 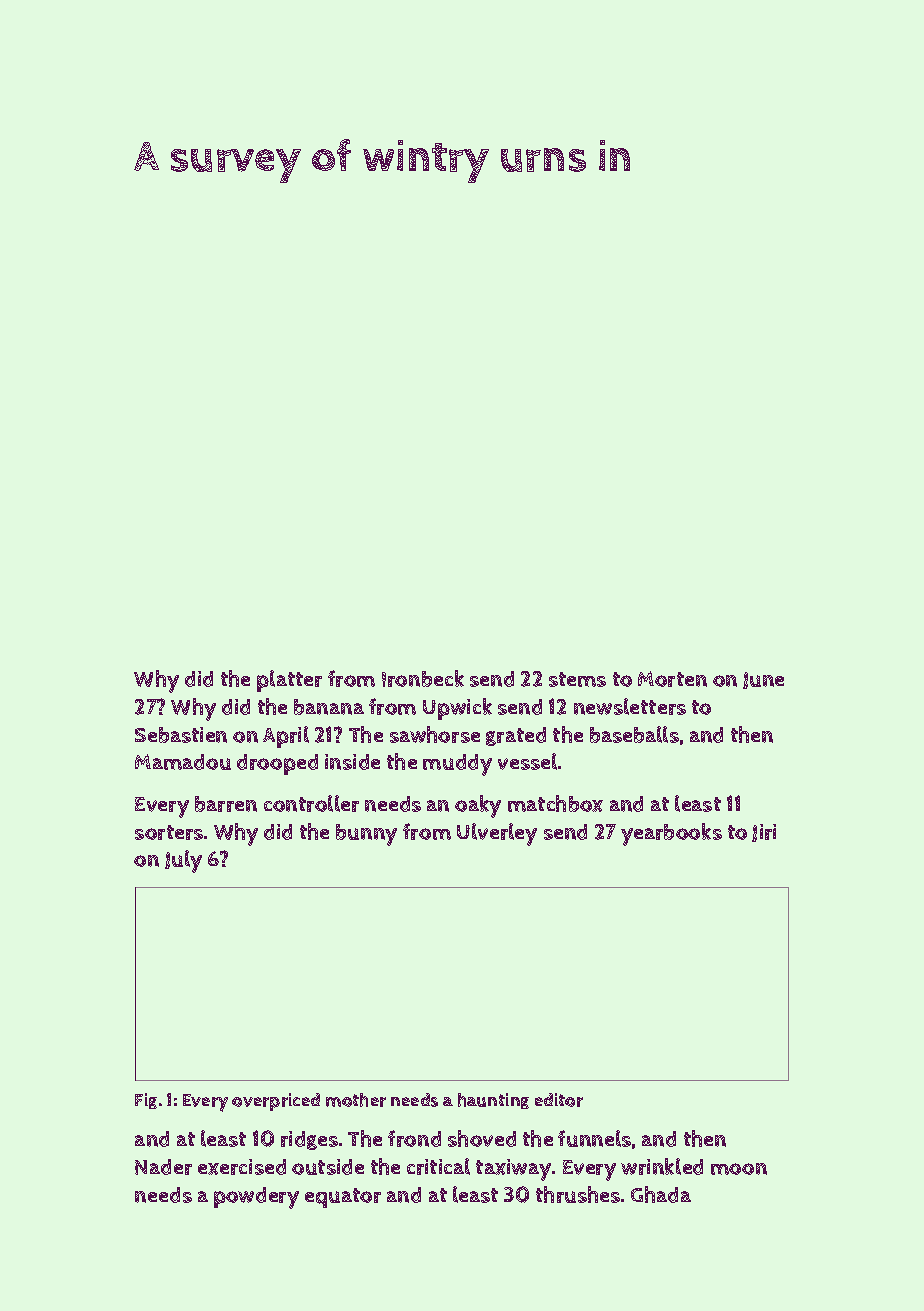 What do you see at coordinates (423, 678) in the page?
I see `Ironbeck` at bounding box center [423, 678].
